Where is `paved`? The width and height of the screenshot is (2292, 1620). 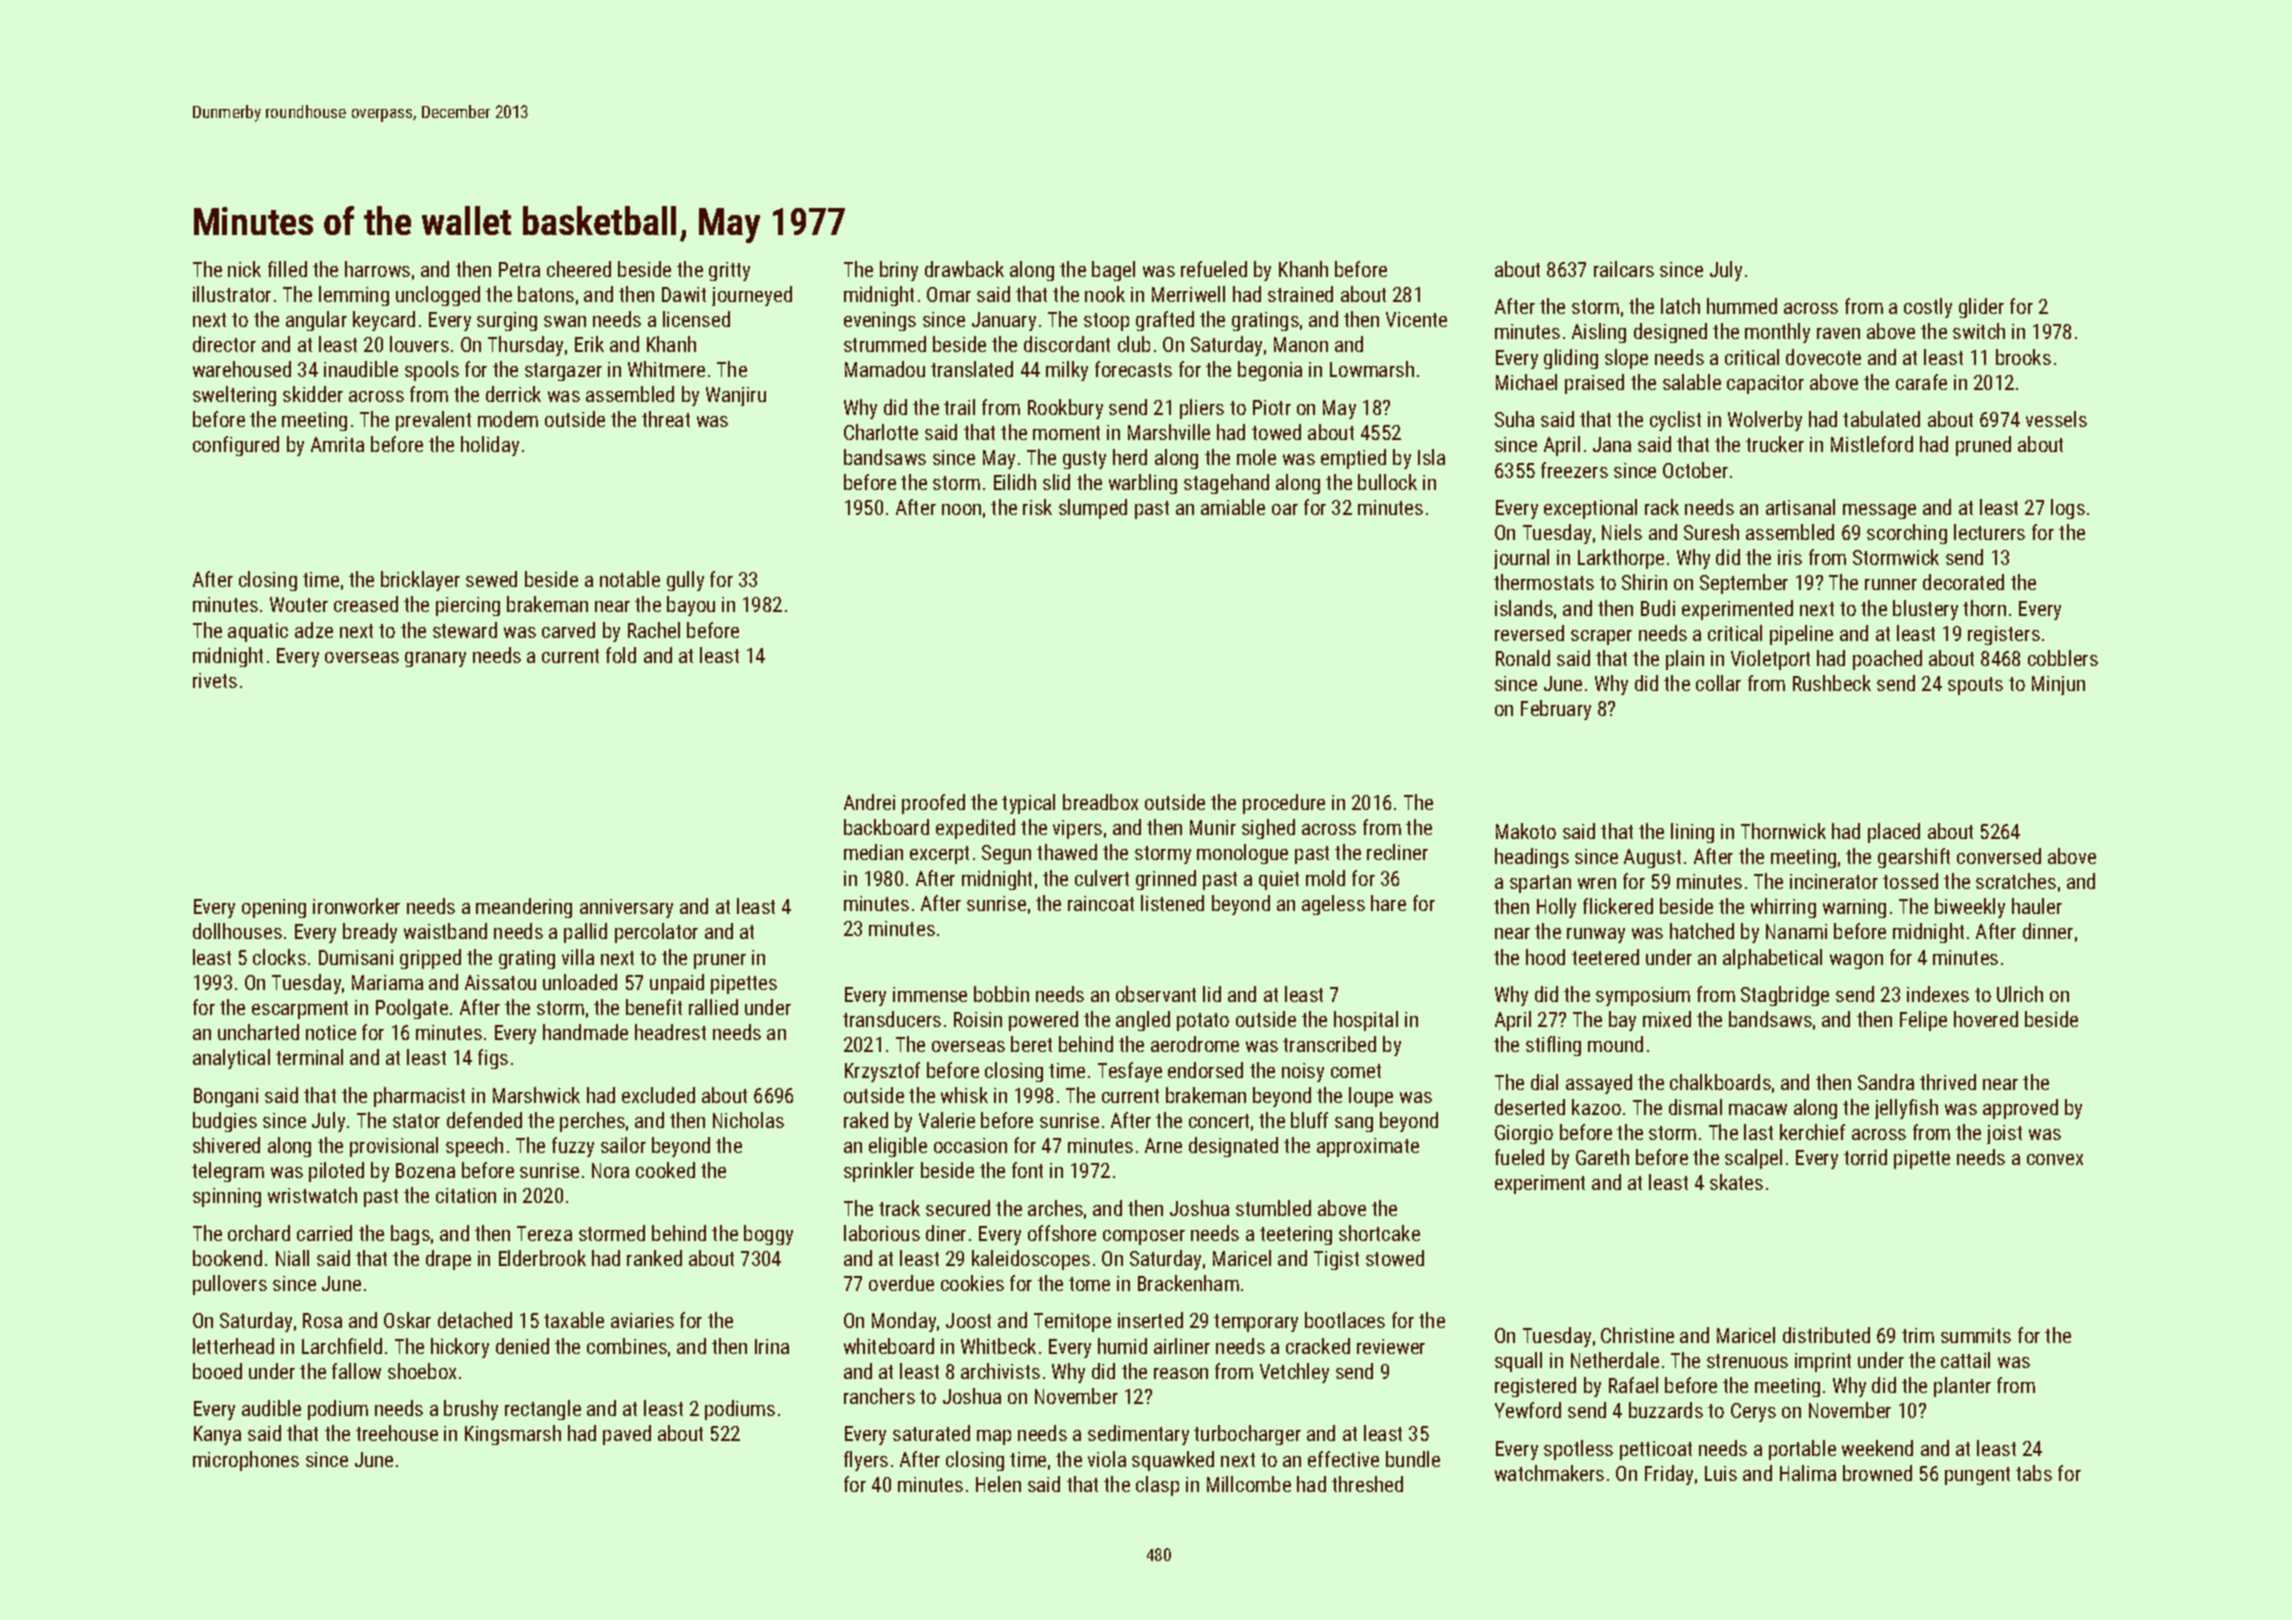 paved is located at coordinates (627, 1435).
